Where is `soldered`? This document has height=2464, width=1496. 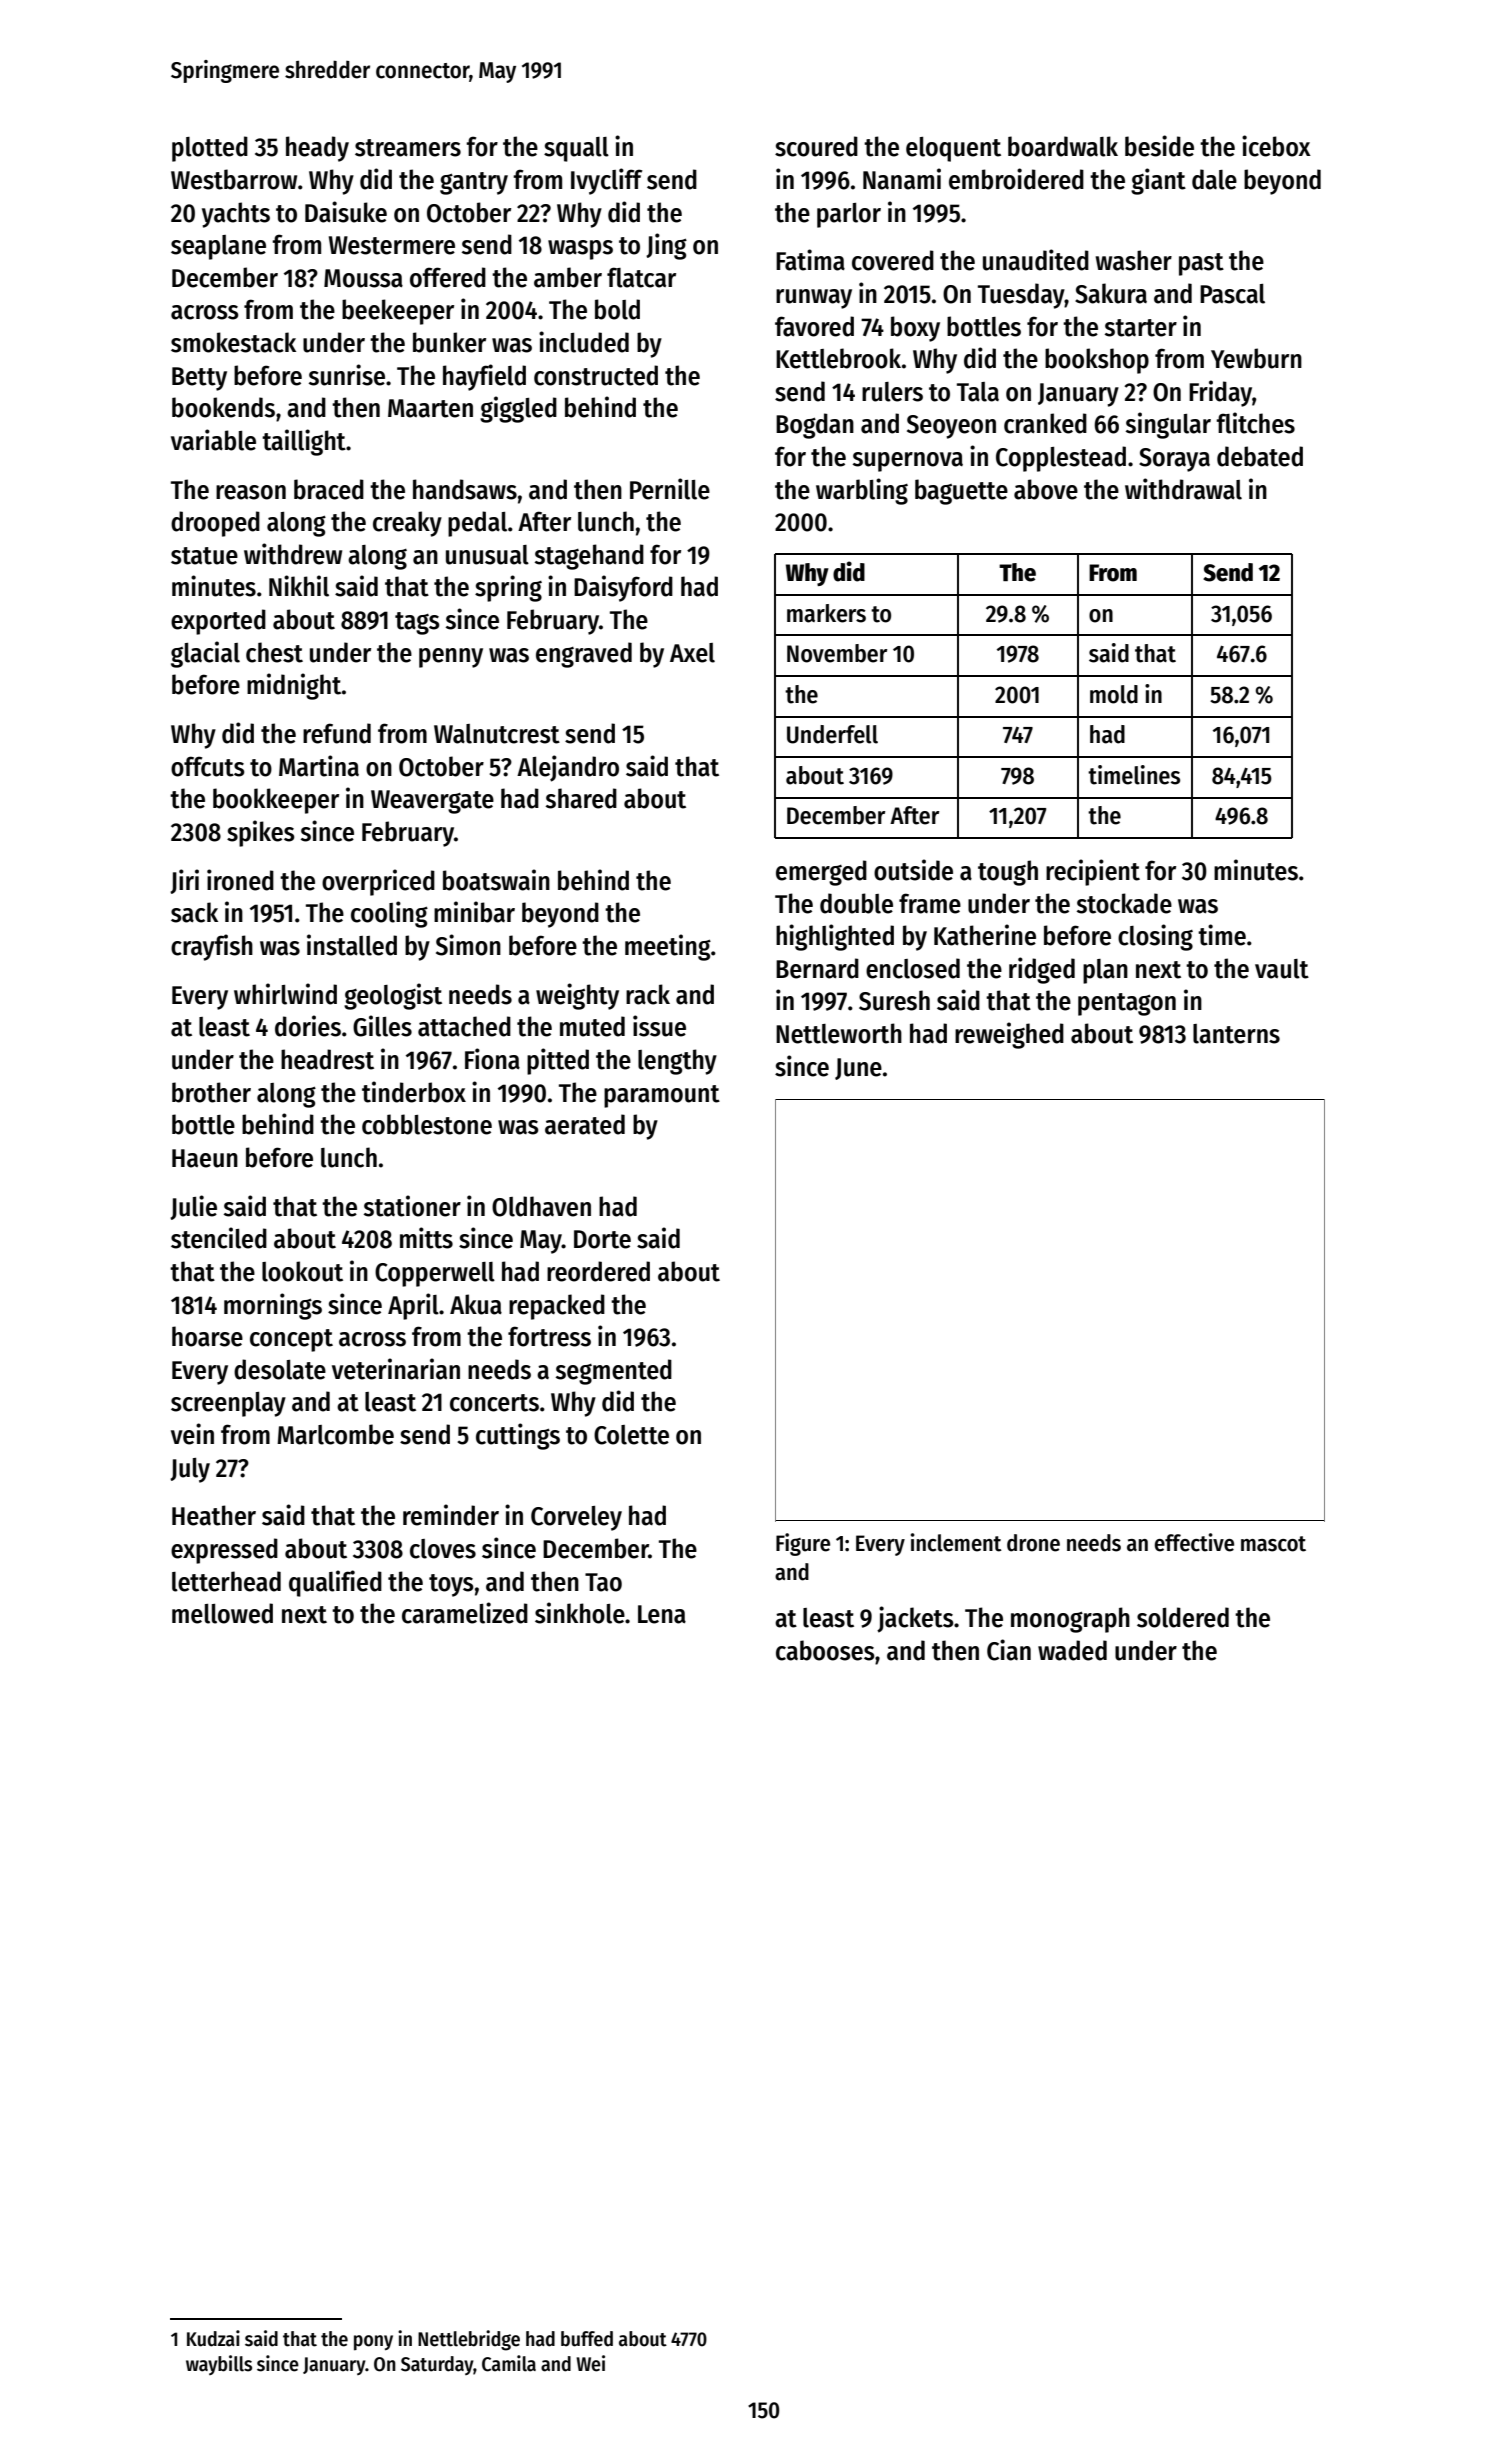 soldered is located at coordinates (1183, 1617).
